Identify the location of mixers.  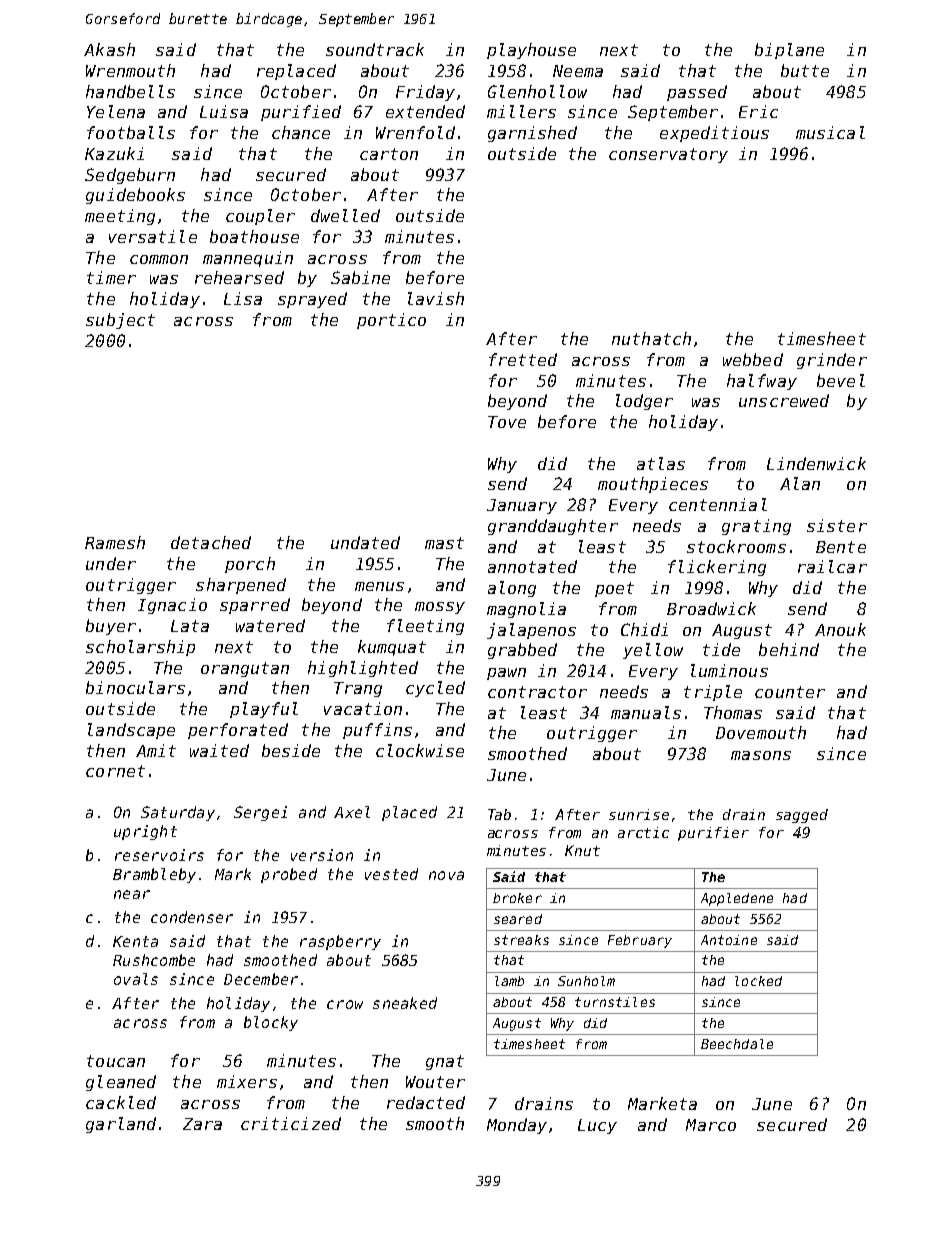
(247, 1081).
